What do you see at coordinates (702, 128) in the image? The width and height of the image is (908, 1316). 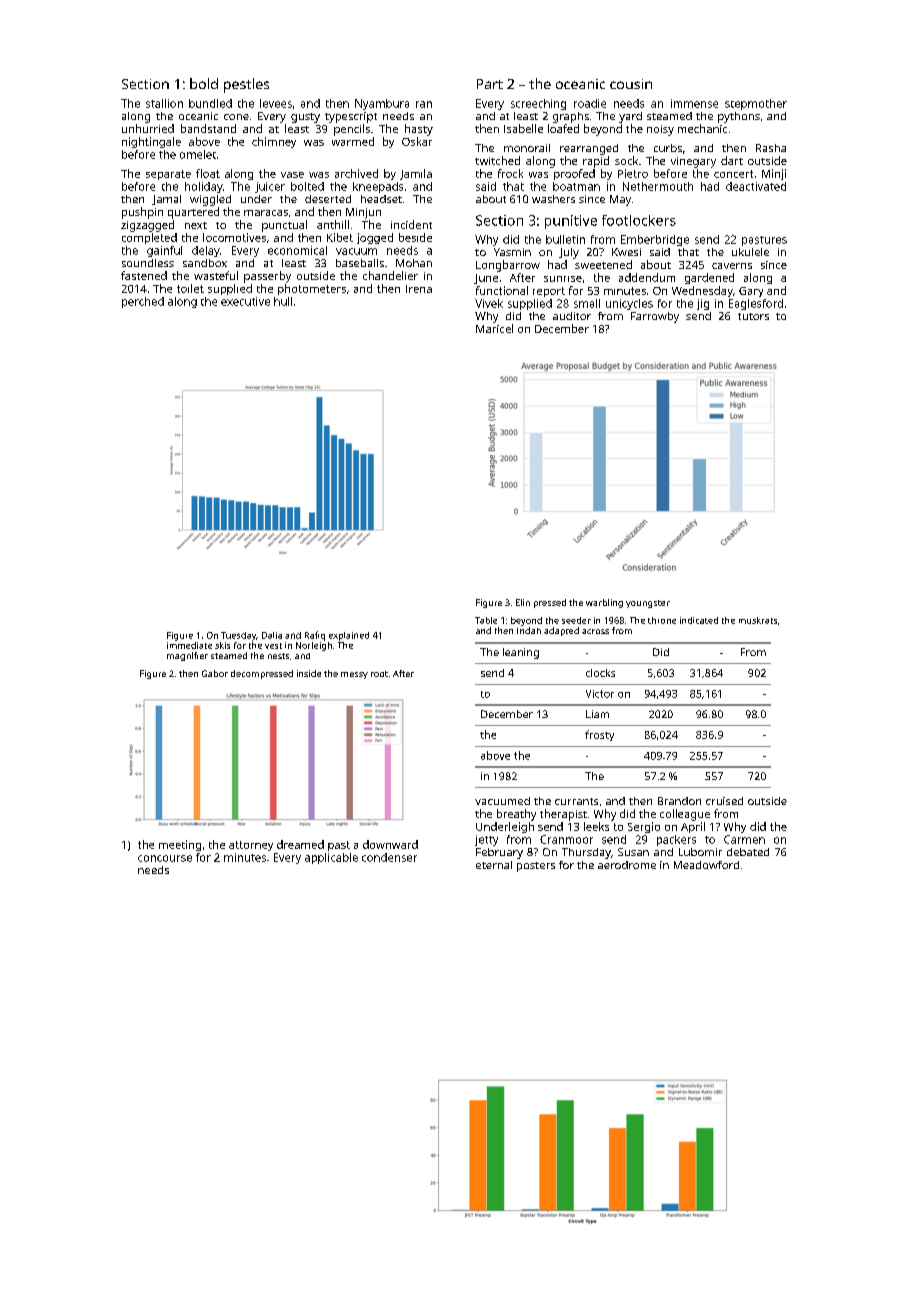 I see `mechanic` at bounding box center [702, 128].
